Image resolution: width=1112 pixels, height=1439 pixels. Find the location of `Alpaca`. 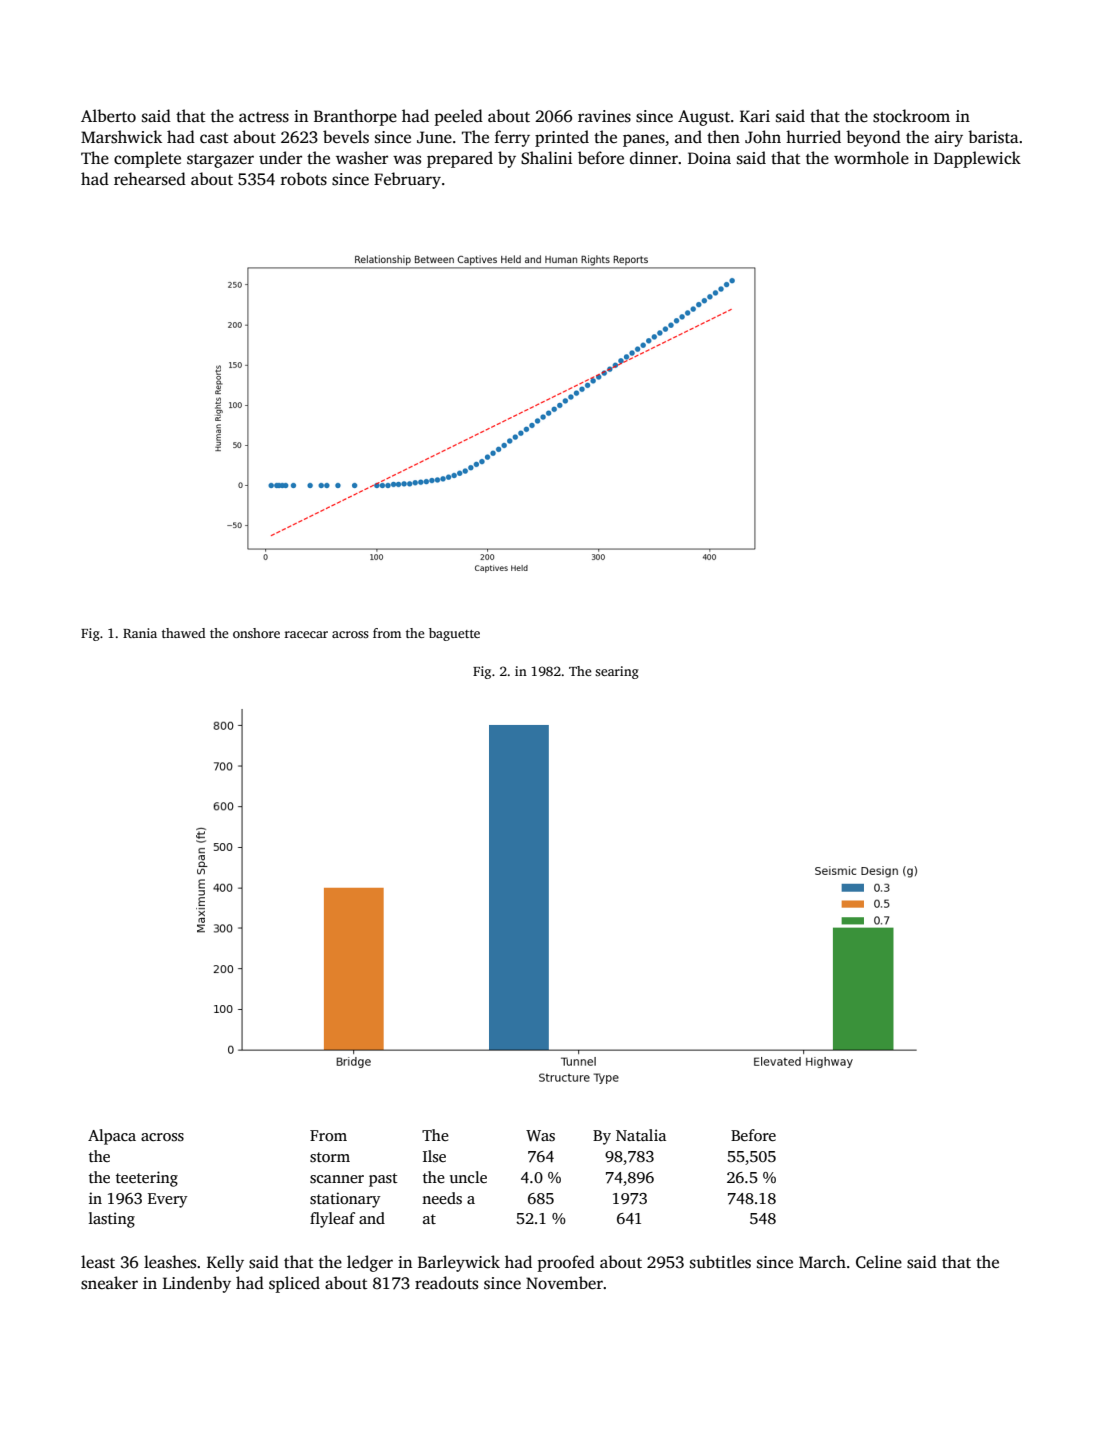

Alpaca is located at coordinates (112, 1137).
